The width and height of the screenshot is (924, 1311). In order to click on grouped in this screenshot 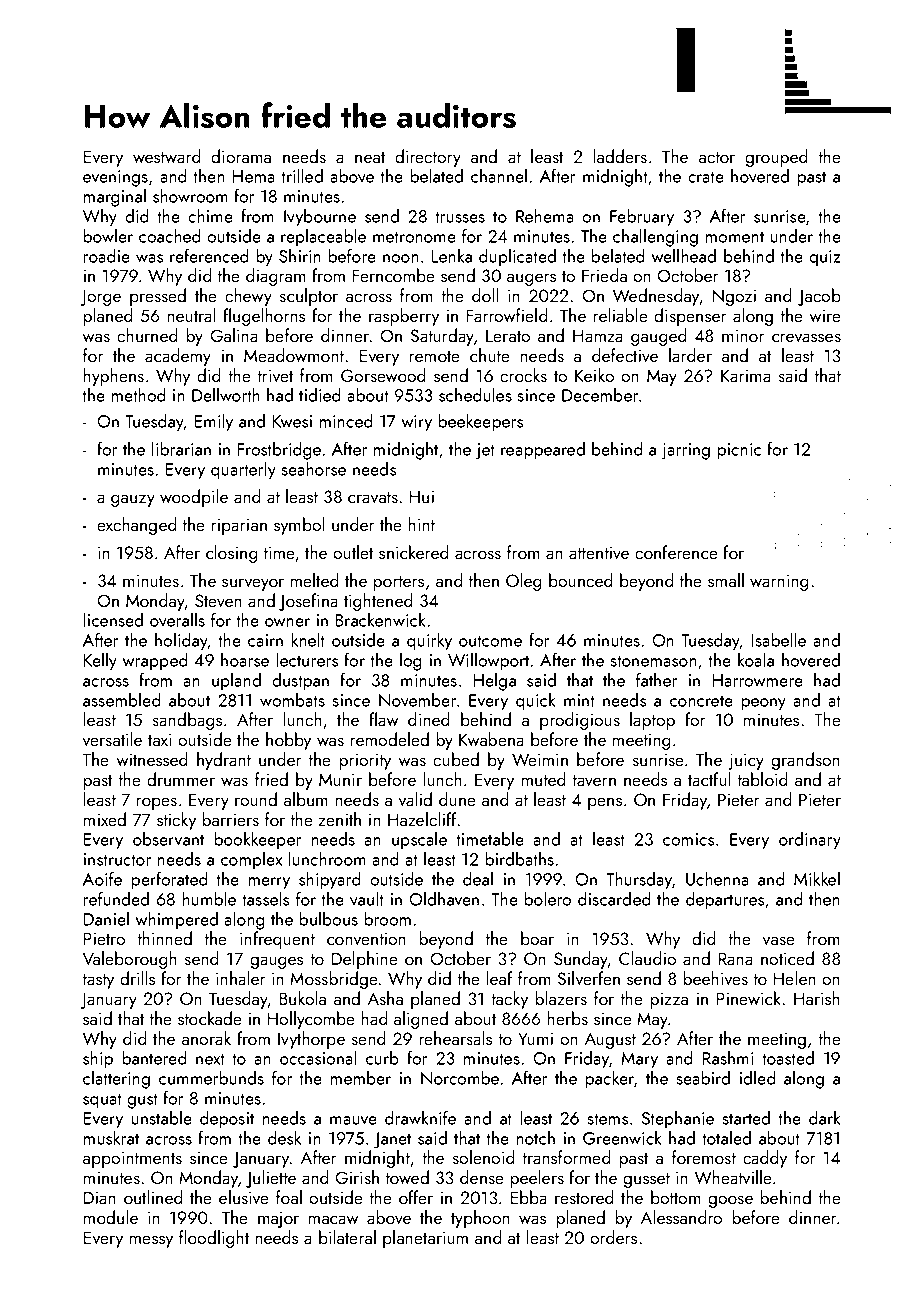, I will do `click(776, 158)`.
